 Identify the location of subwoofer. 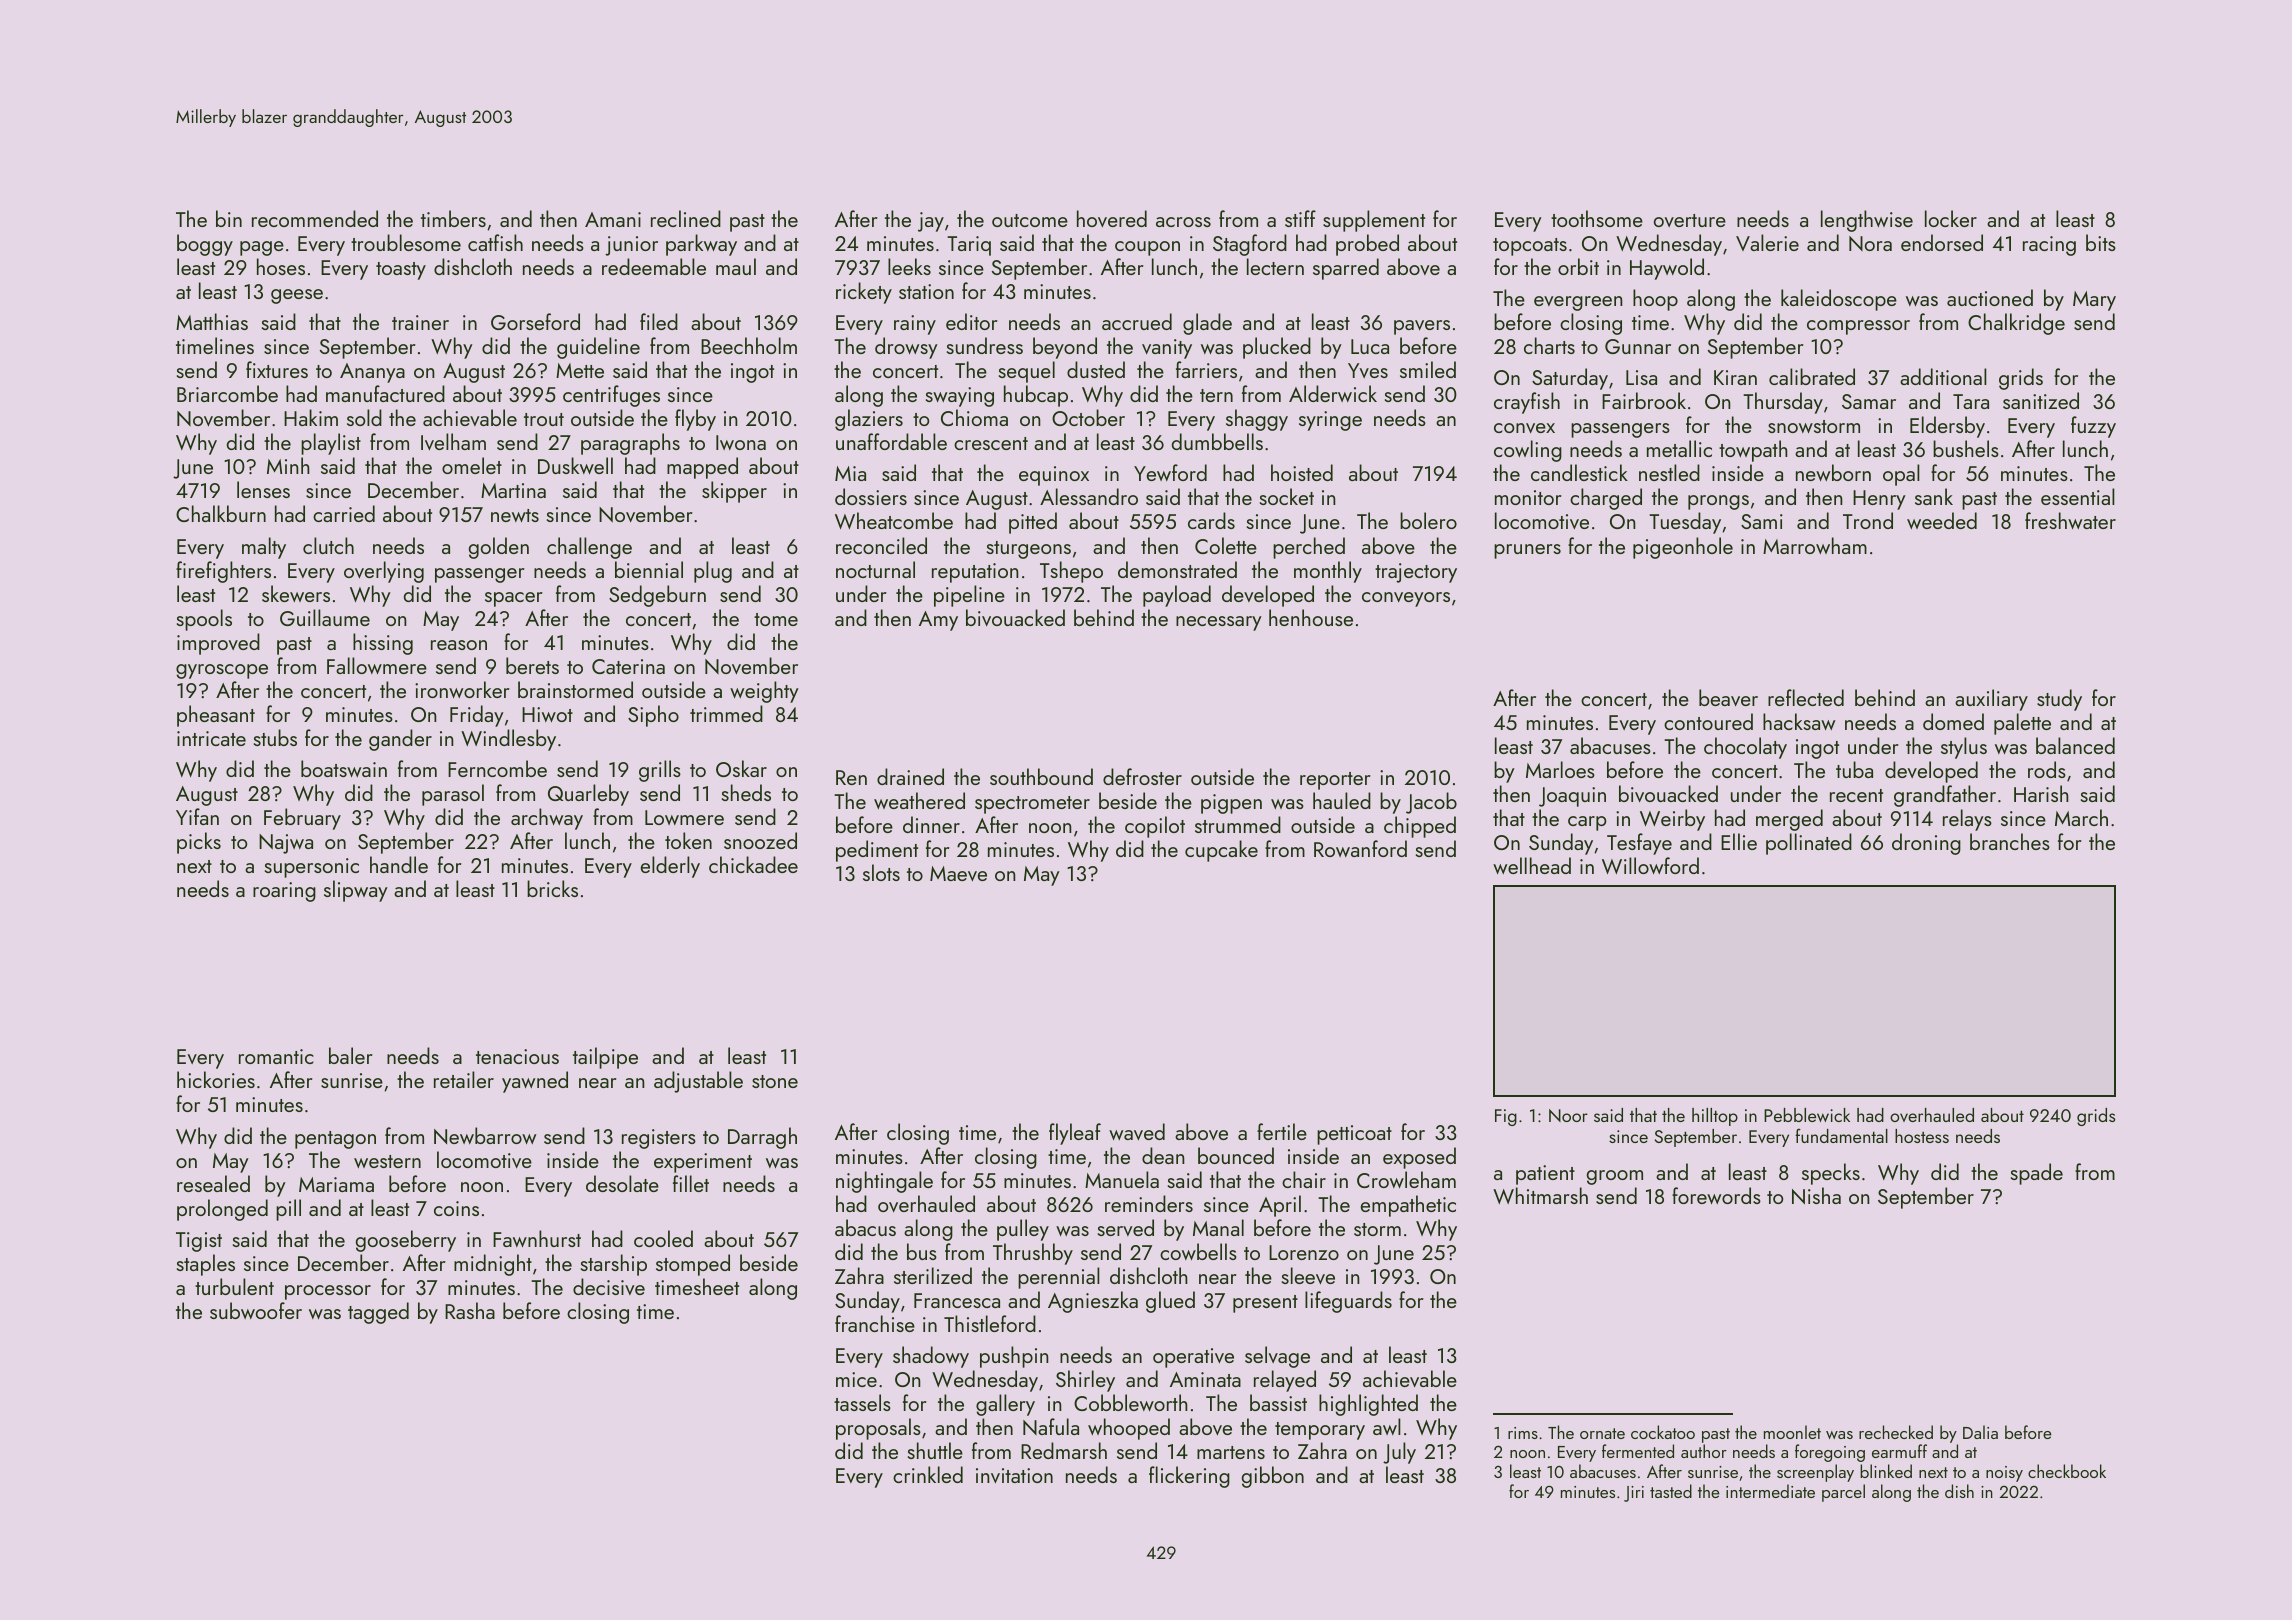
(256, 1310).
